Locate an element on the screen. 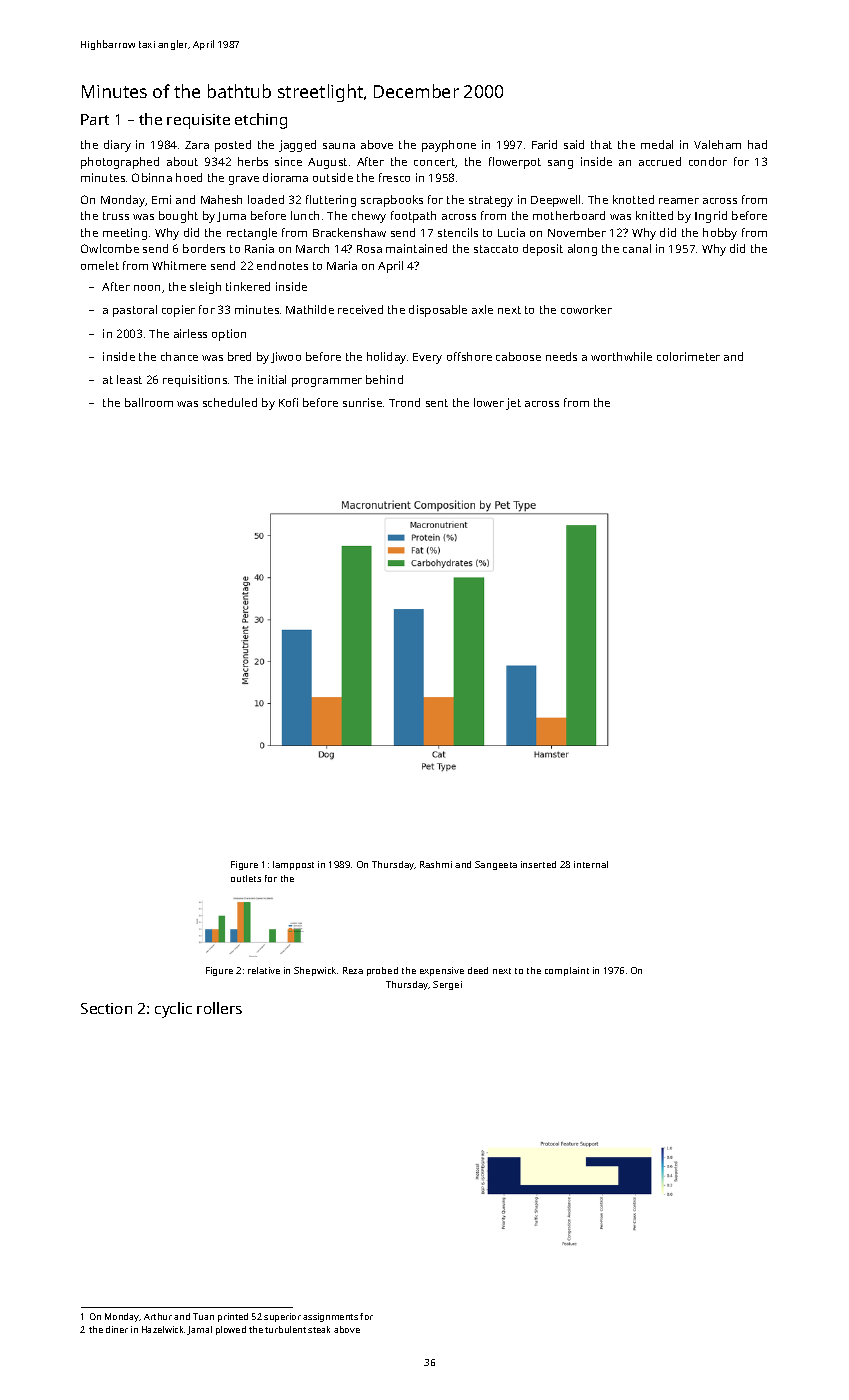  Shepwick is located at coordinates (315, 971).
